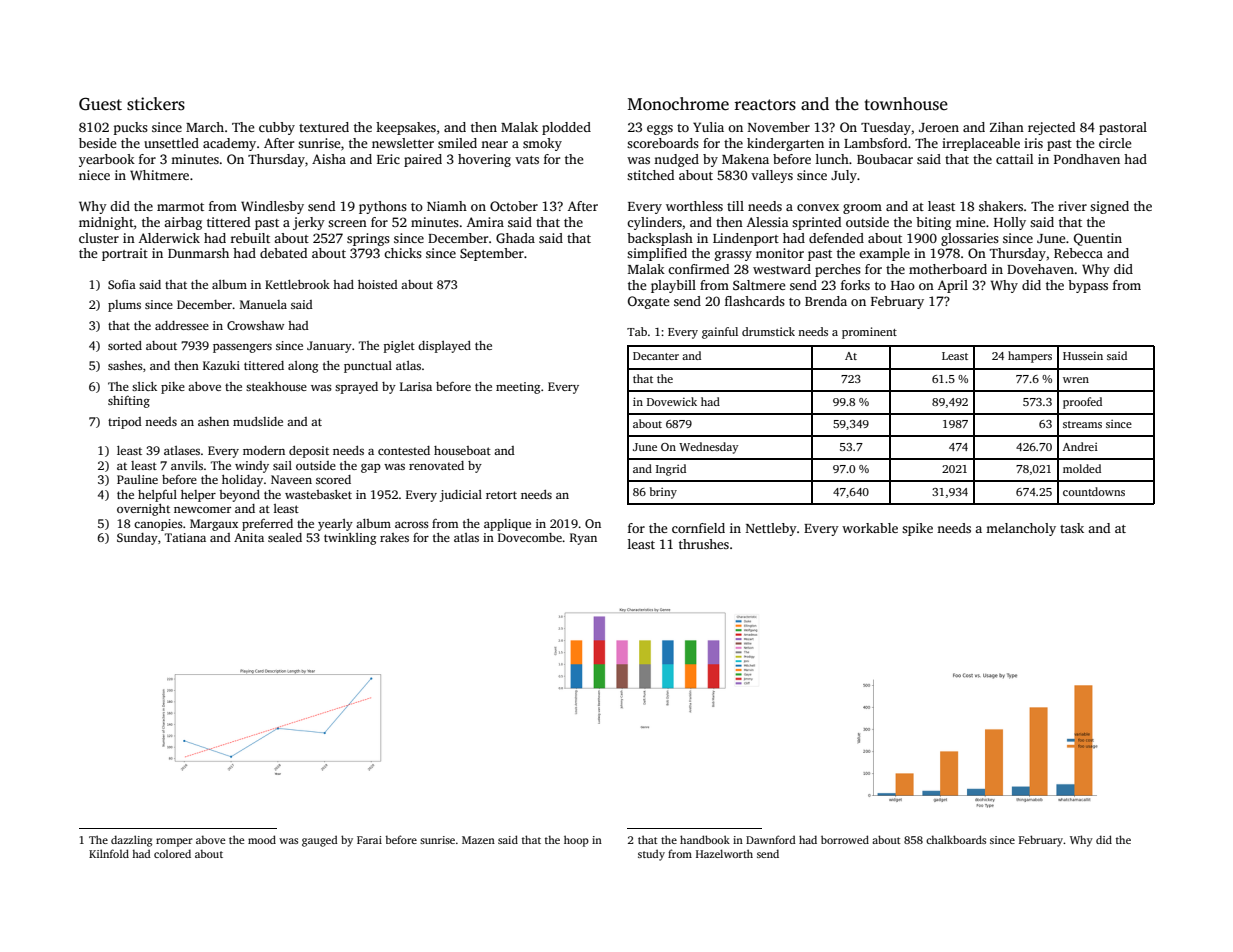 This screenshot has width=1233, height=952. I want to click on reactors, so click(765, 105).
